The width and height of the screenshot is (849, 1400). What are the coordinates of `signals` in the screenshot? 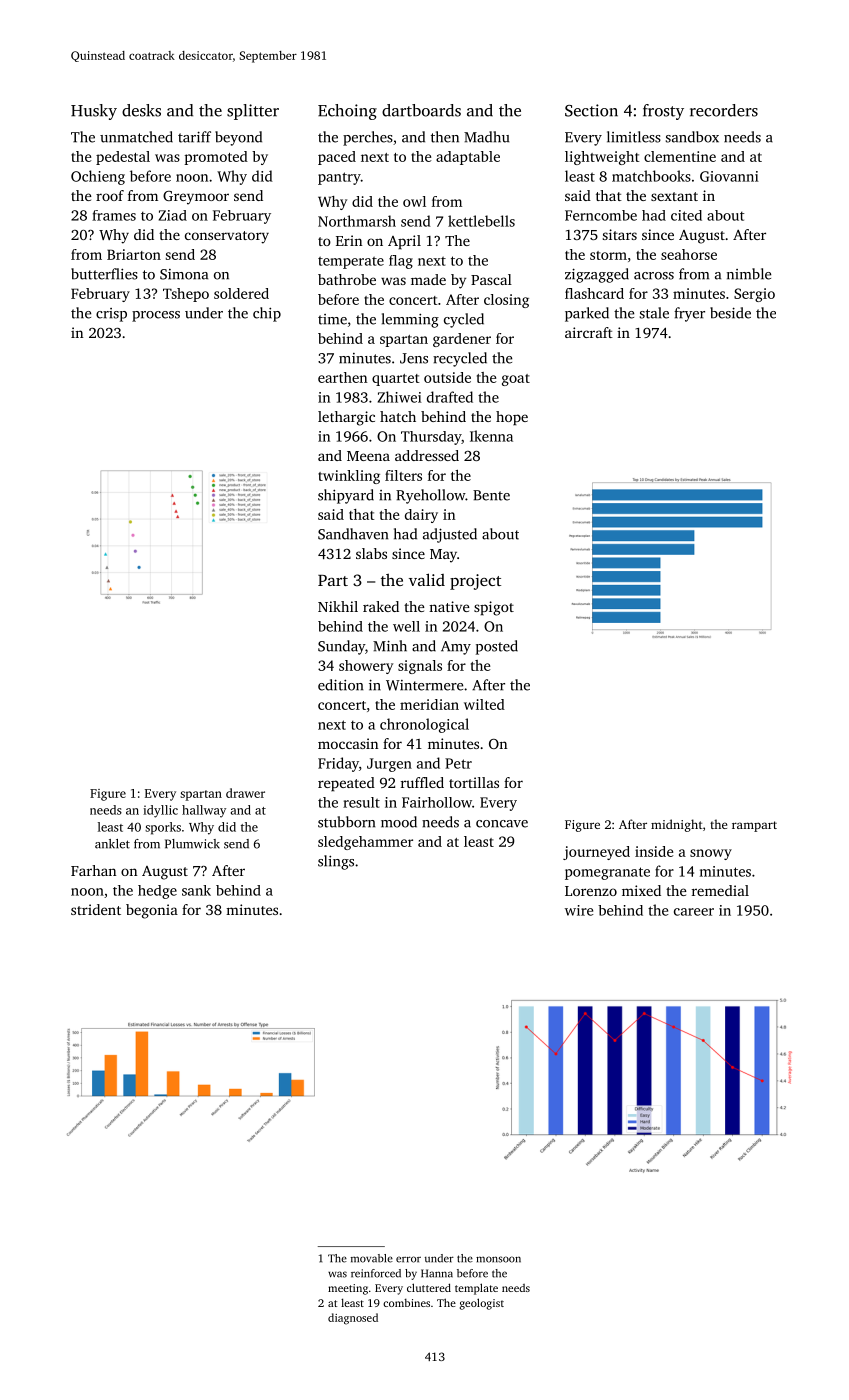 It's located at (420, 667).
